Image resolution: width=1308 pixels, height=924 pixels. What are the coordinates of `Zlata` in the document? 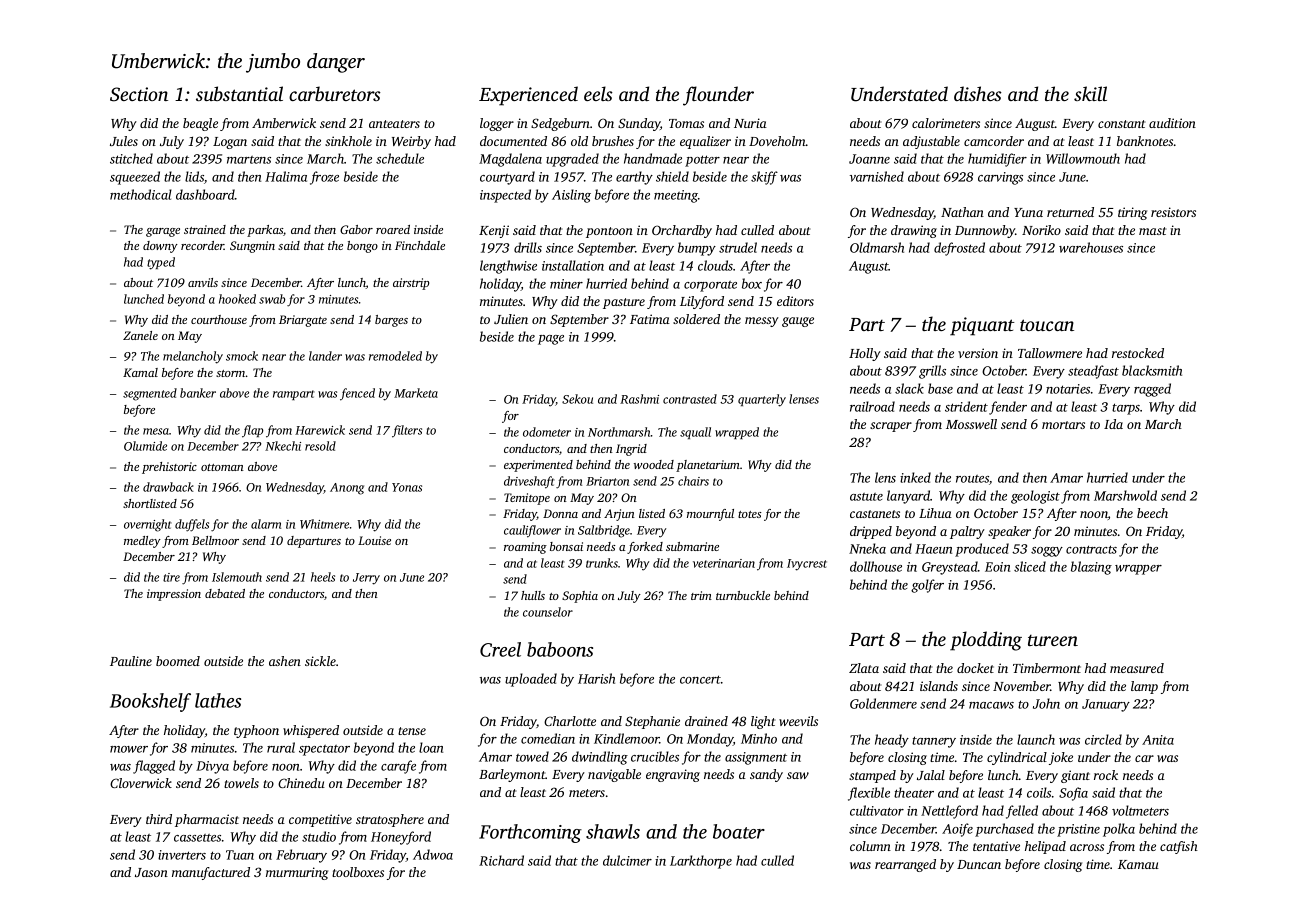 It's located at (864, 668).
